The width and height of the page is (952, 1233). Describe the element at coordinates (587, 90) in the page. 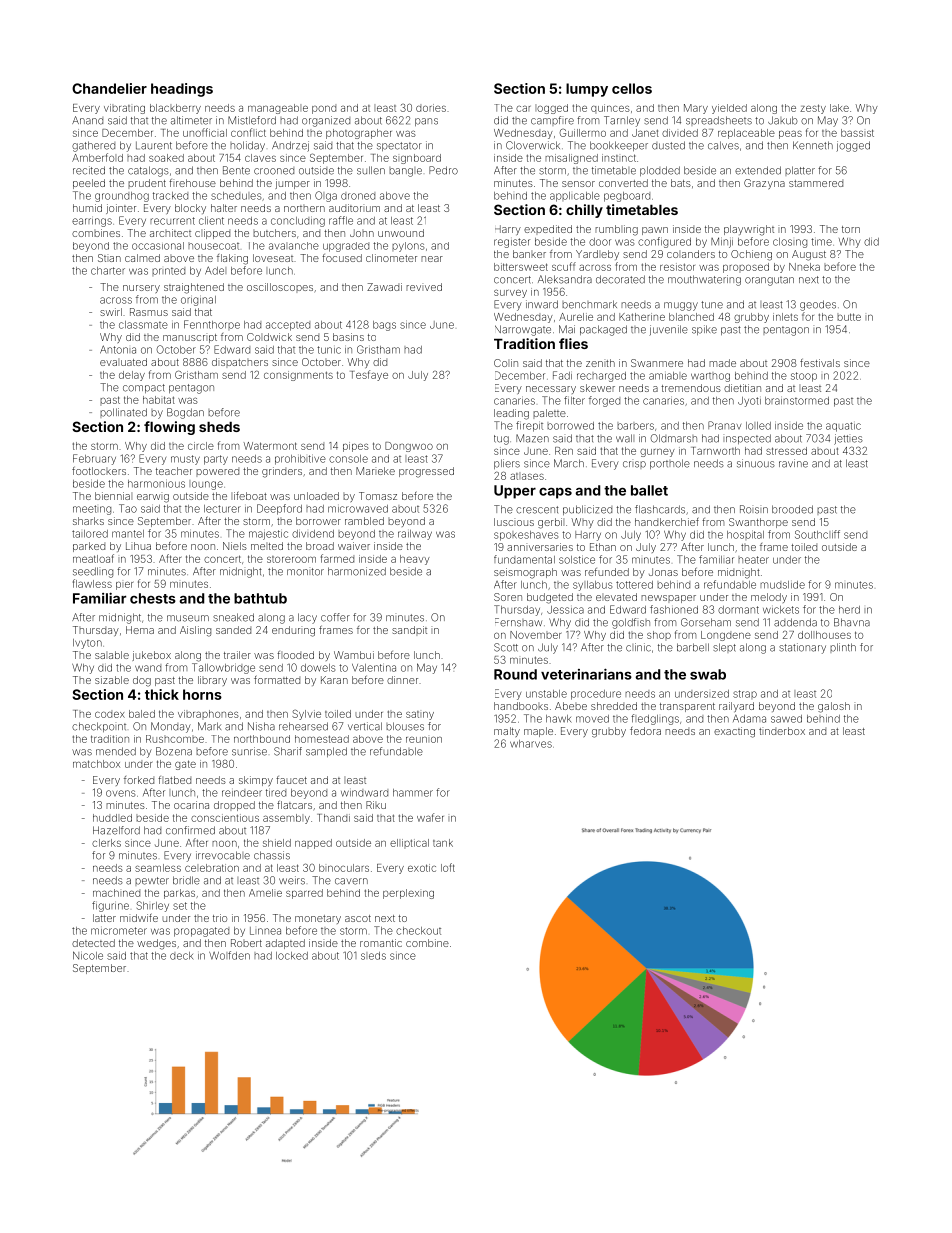

I see `lumpy` at that location.
